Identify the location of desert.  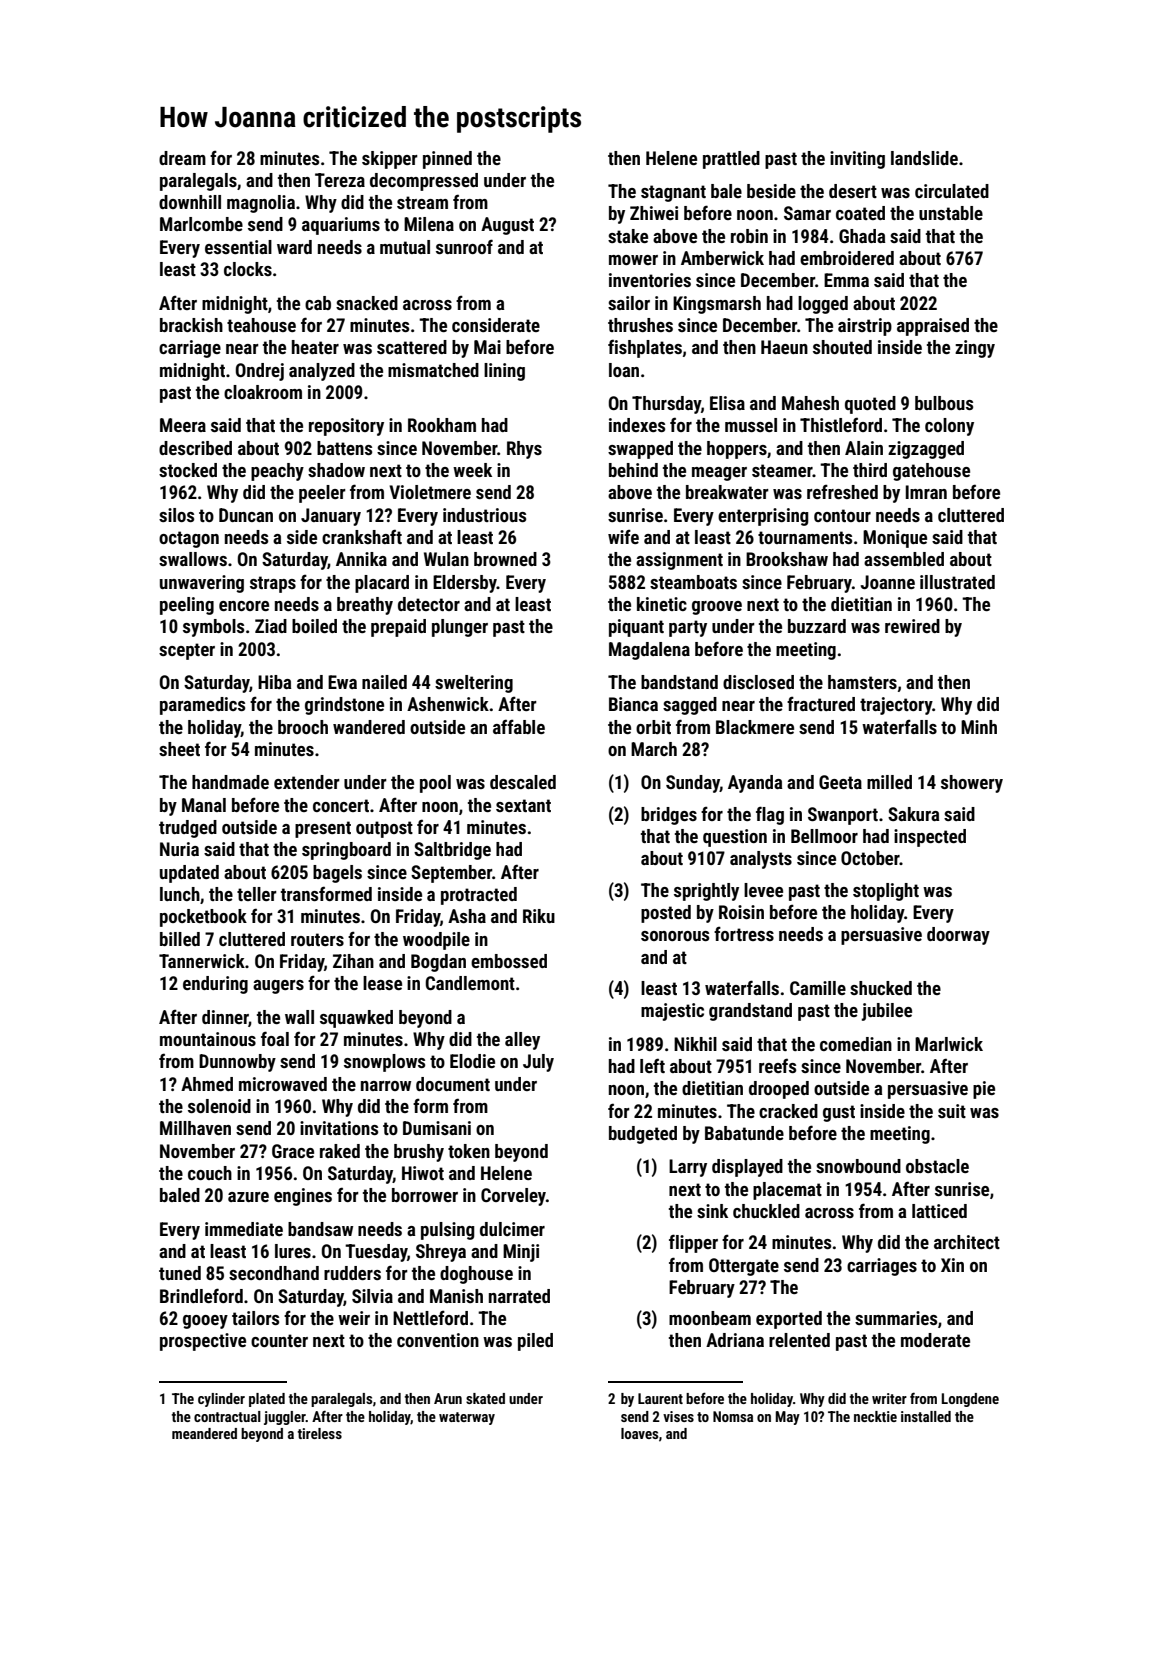
(853, 191).
